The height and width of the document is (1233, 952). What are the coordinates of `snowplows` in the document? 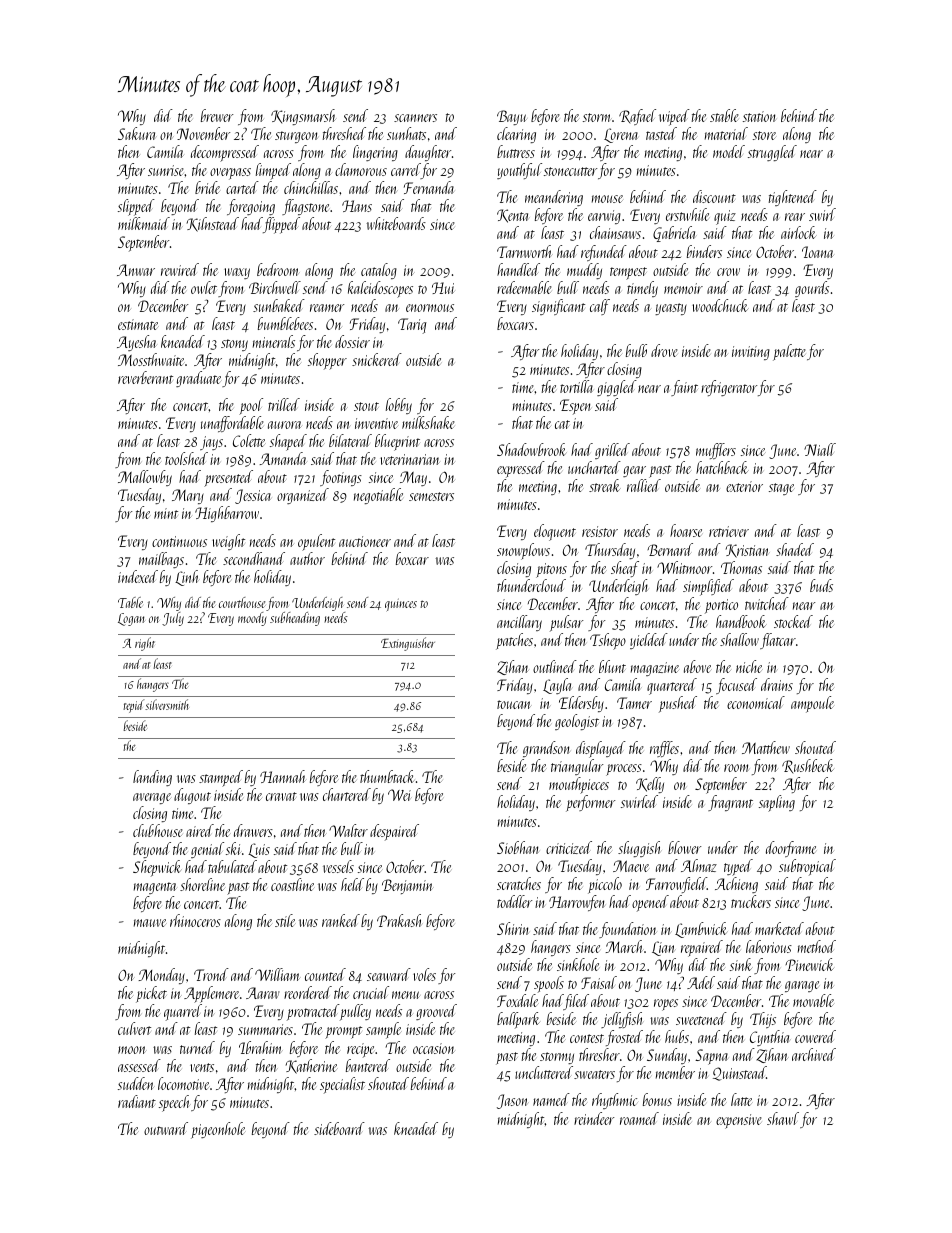 It's located at (523, 551).
